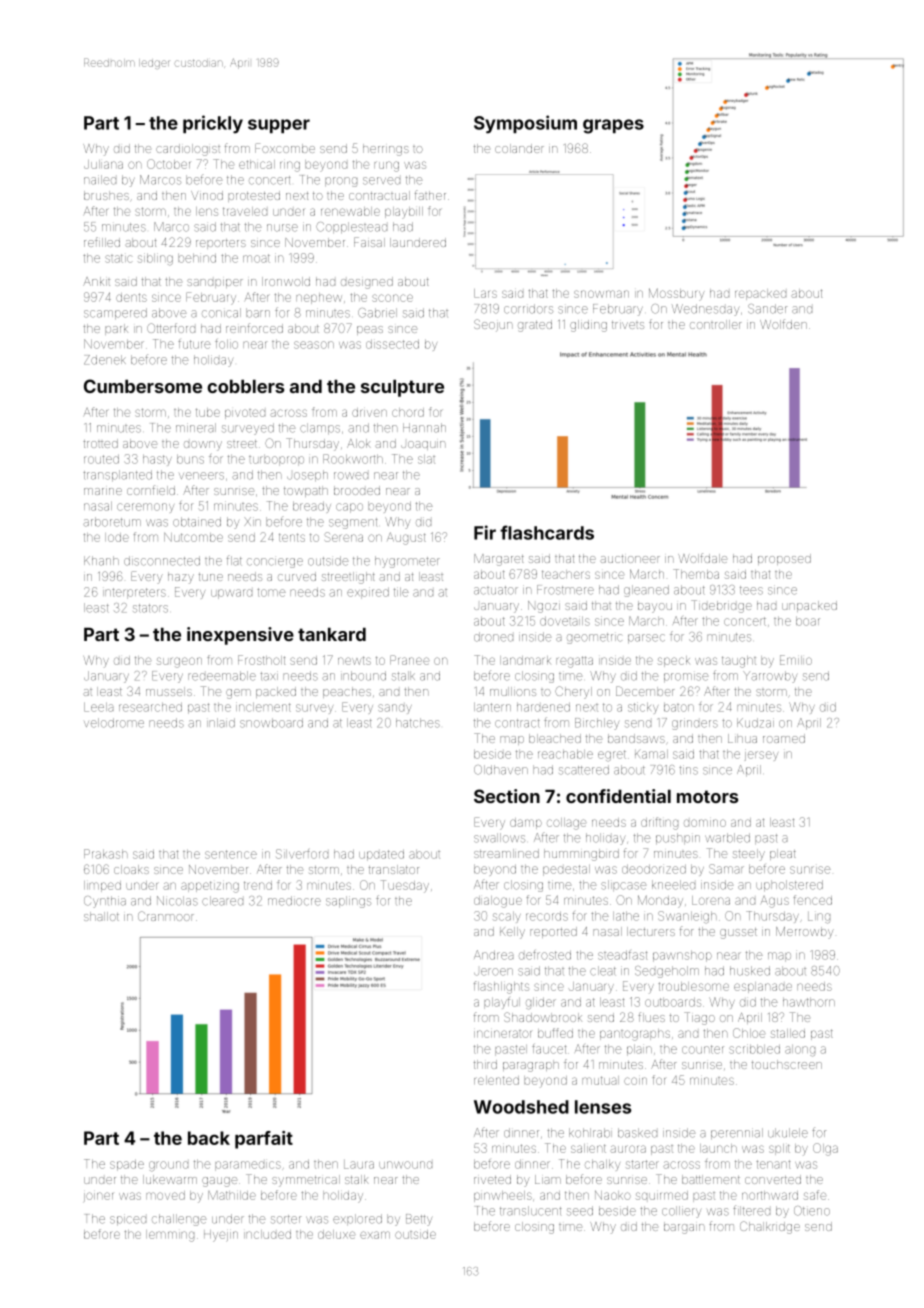  Describe the element at coordinates (263, 707) in the page. I see `inclement` at that location.
